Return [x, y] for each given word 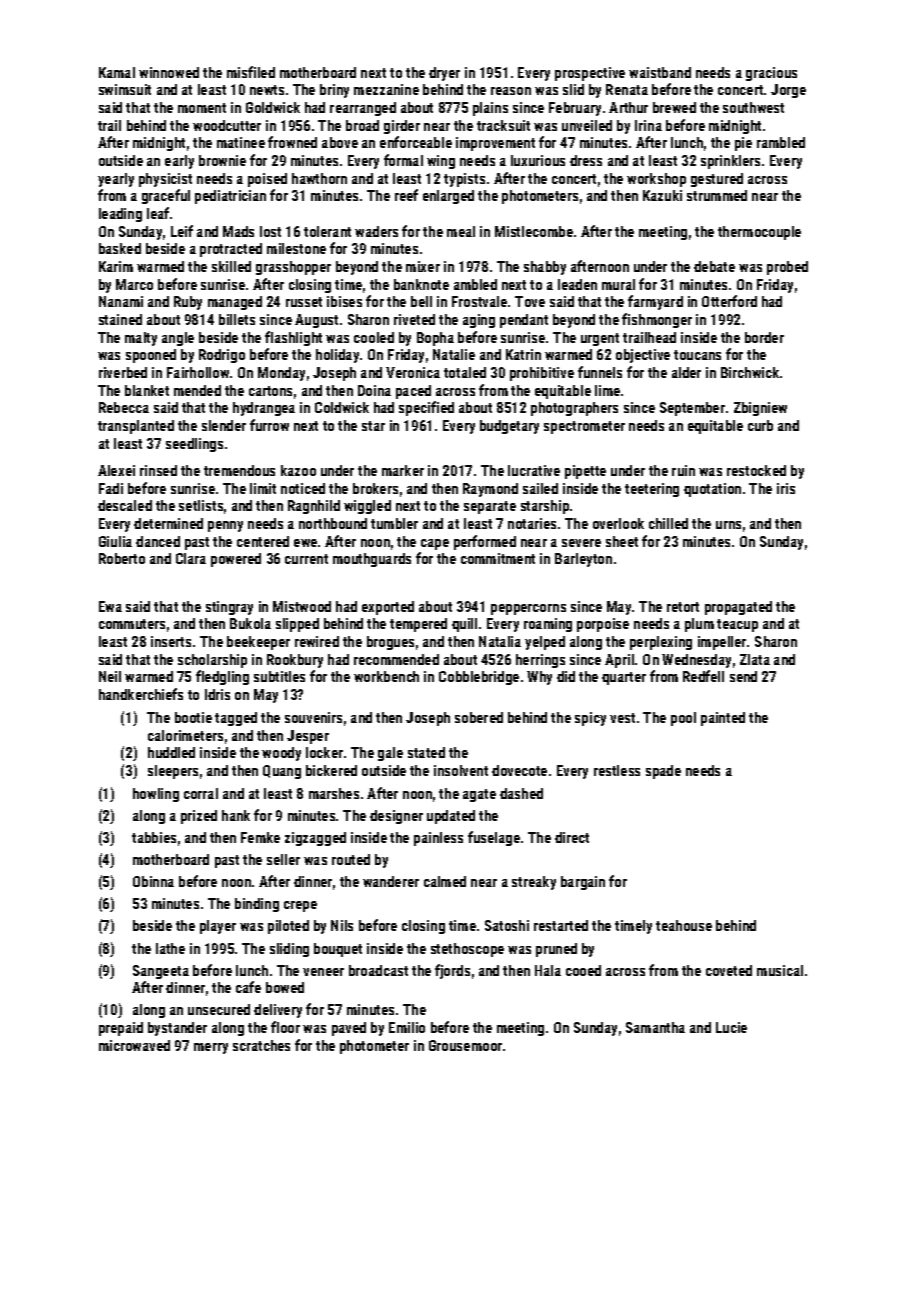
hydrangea [264, 409]
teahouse [684, 925]
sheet [622, 541]
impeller [722, 643]
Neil [110, 676]
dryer [444, 74]
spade [663, 772]
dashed [521, 793]
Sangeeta [161, 972]
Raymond [490, 490]
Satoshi [507, 925]
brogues [390, 643]
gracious [771, 74]
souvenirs [313, 717]
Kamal [117, 72]
